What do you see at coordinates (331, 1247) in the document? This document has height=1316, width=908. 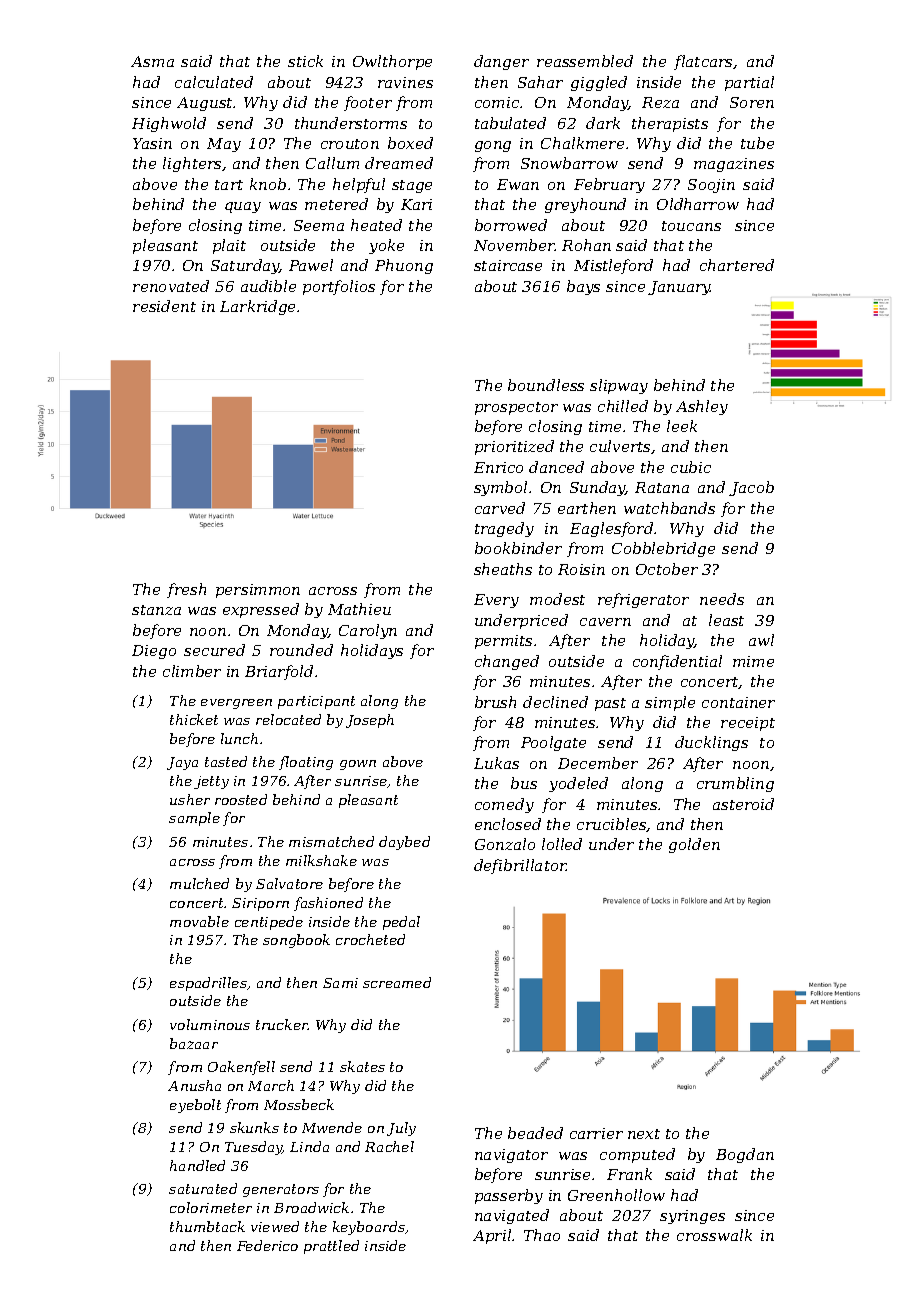 I see `prattled` at bounding box center [331, 1247].
